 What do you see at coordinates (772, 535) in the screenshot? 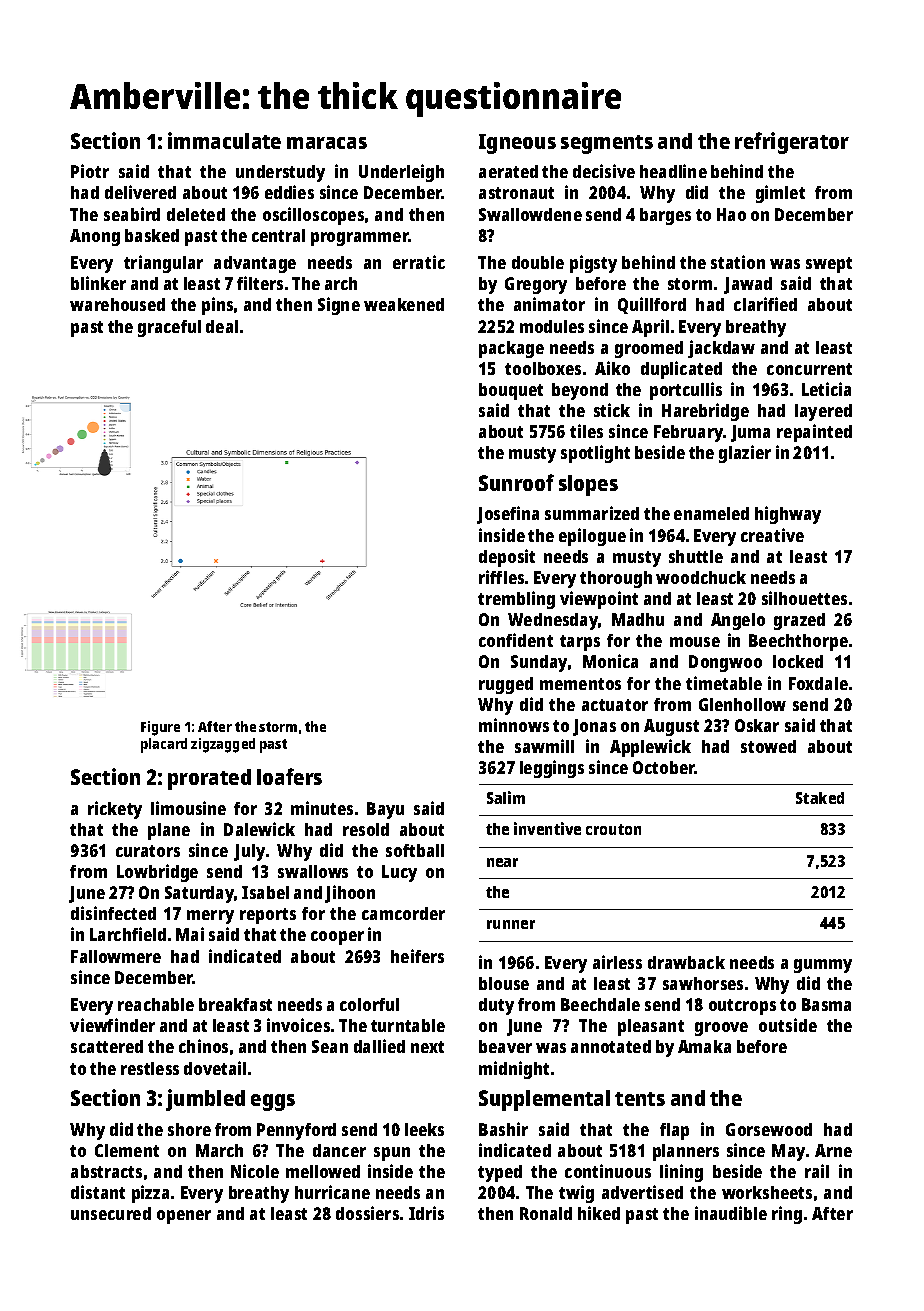
I see `creative` at bounding box center [772, 535].
